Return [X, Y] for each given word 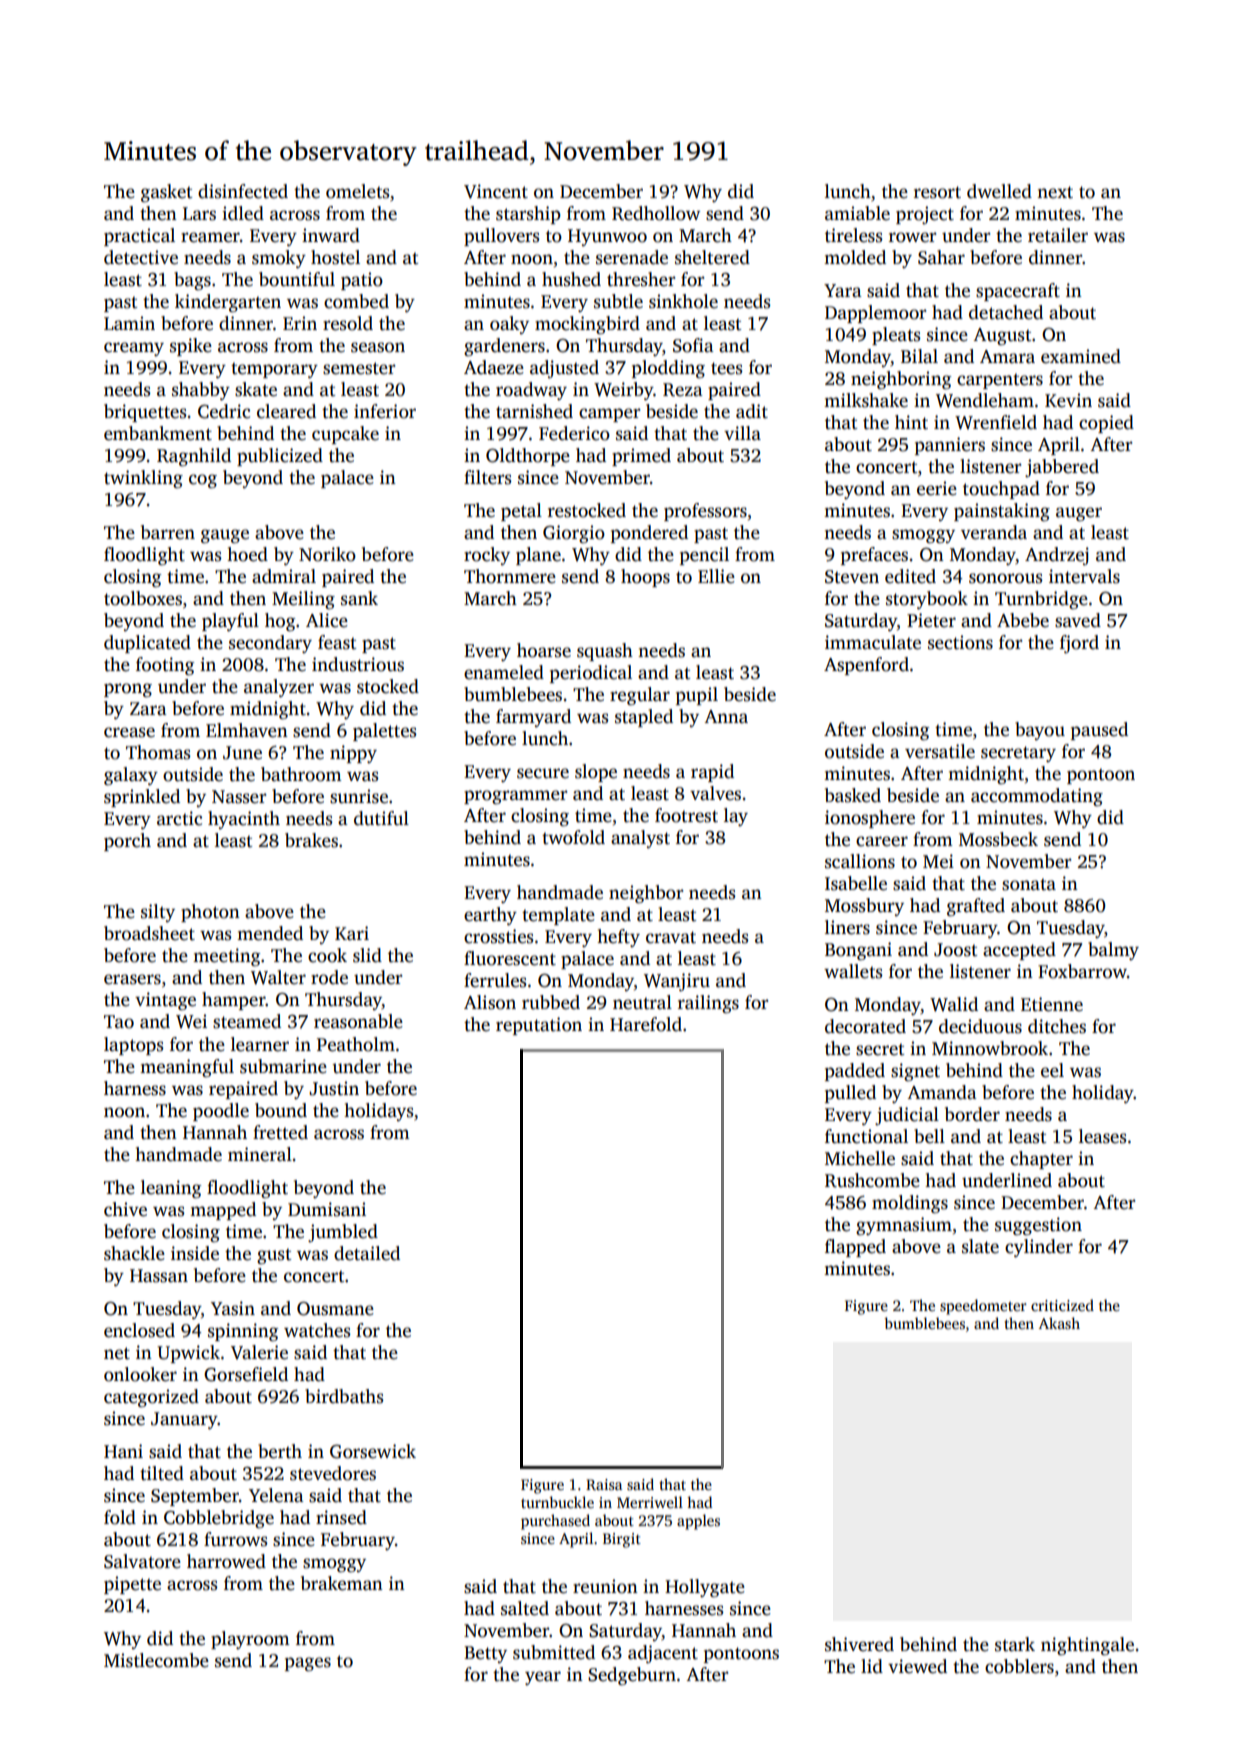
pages [308, 1664]
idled [243, 213]
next [1055, 192]
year [543, 1678]
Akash [1059, 1323]
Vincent [496, 191]
